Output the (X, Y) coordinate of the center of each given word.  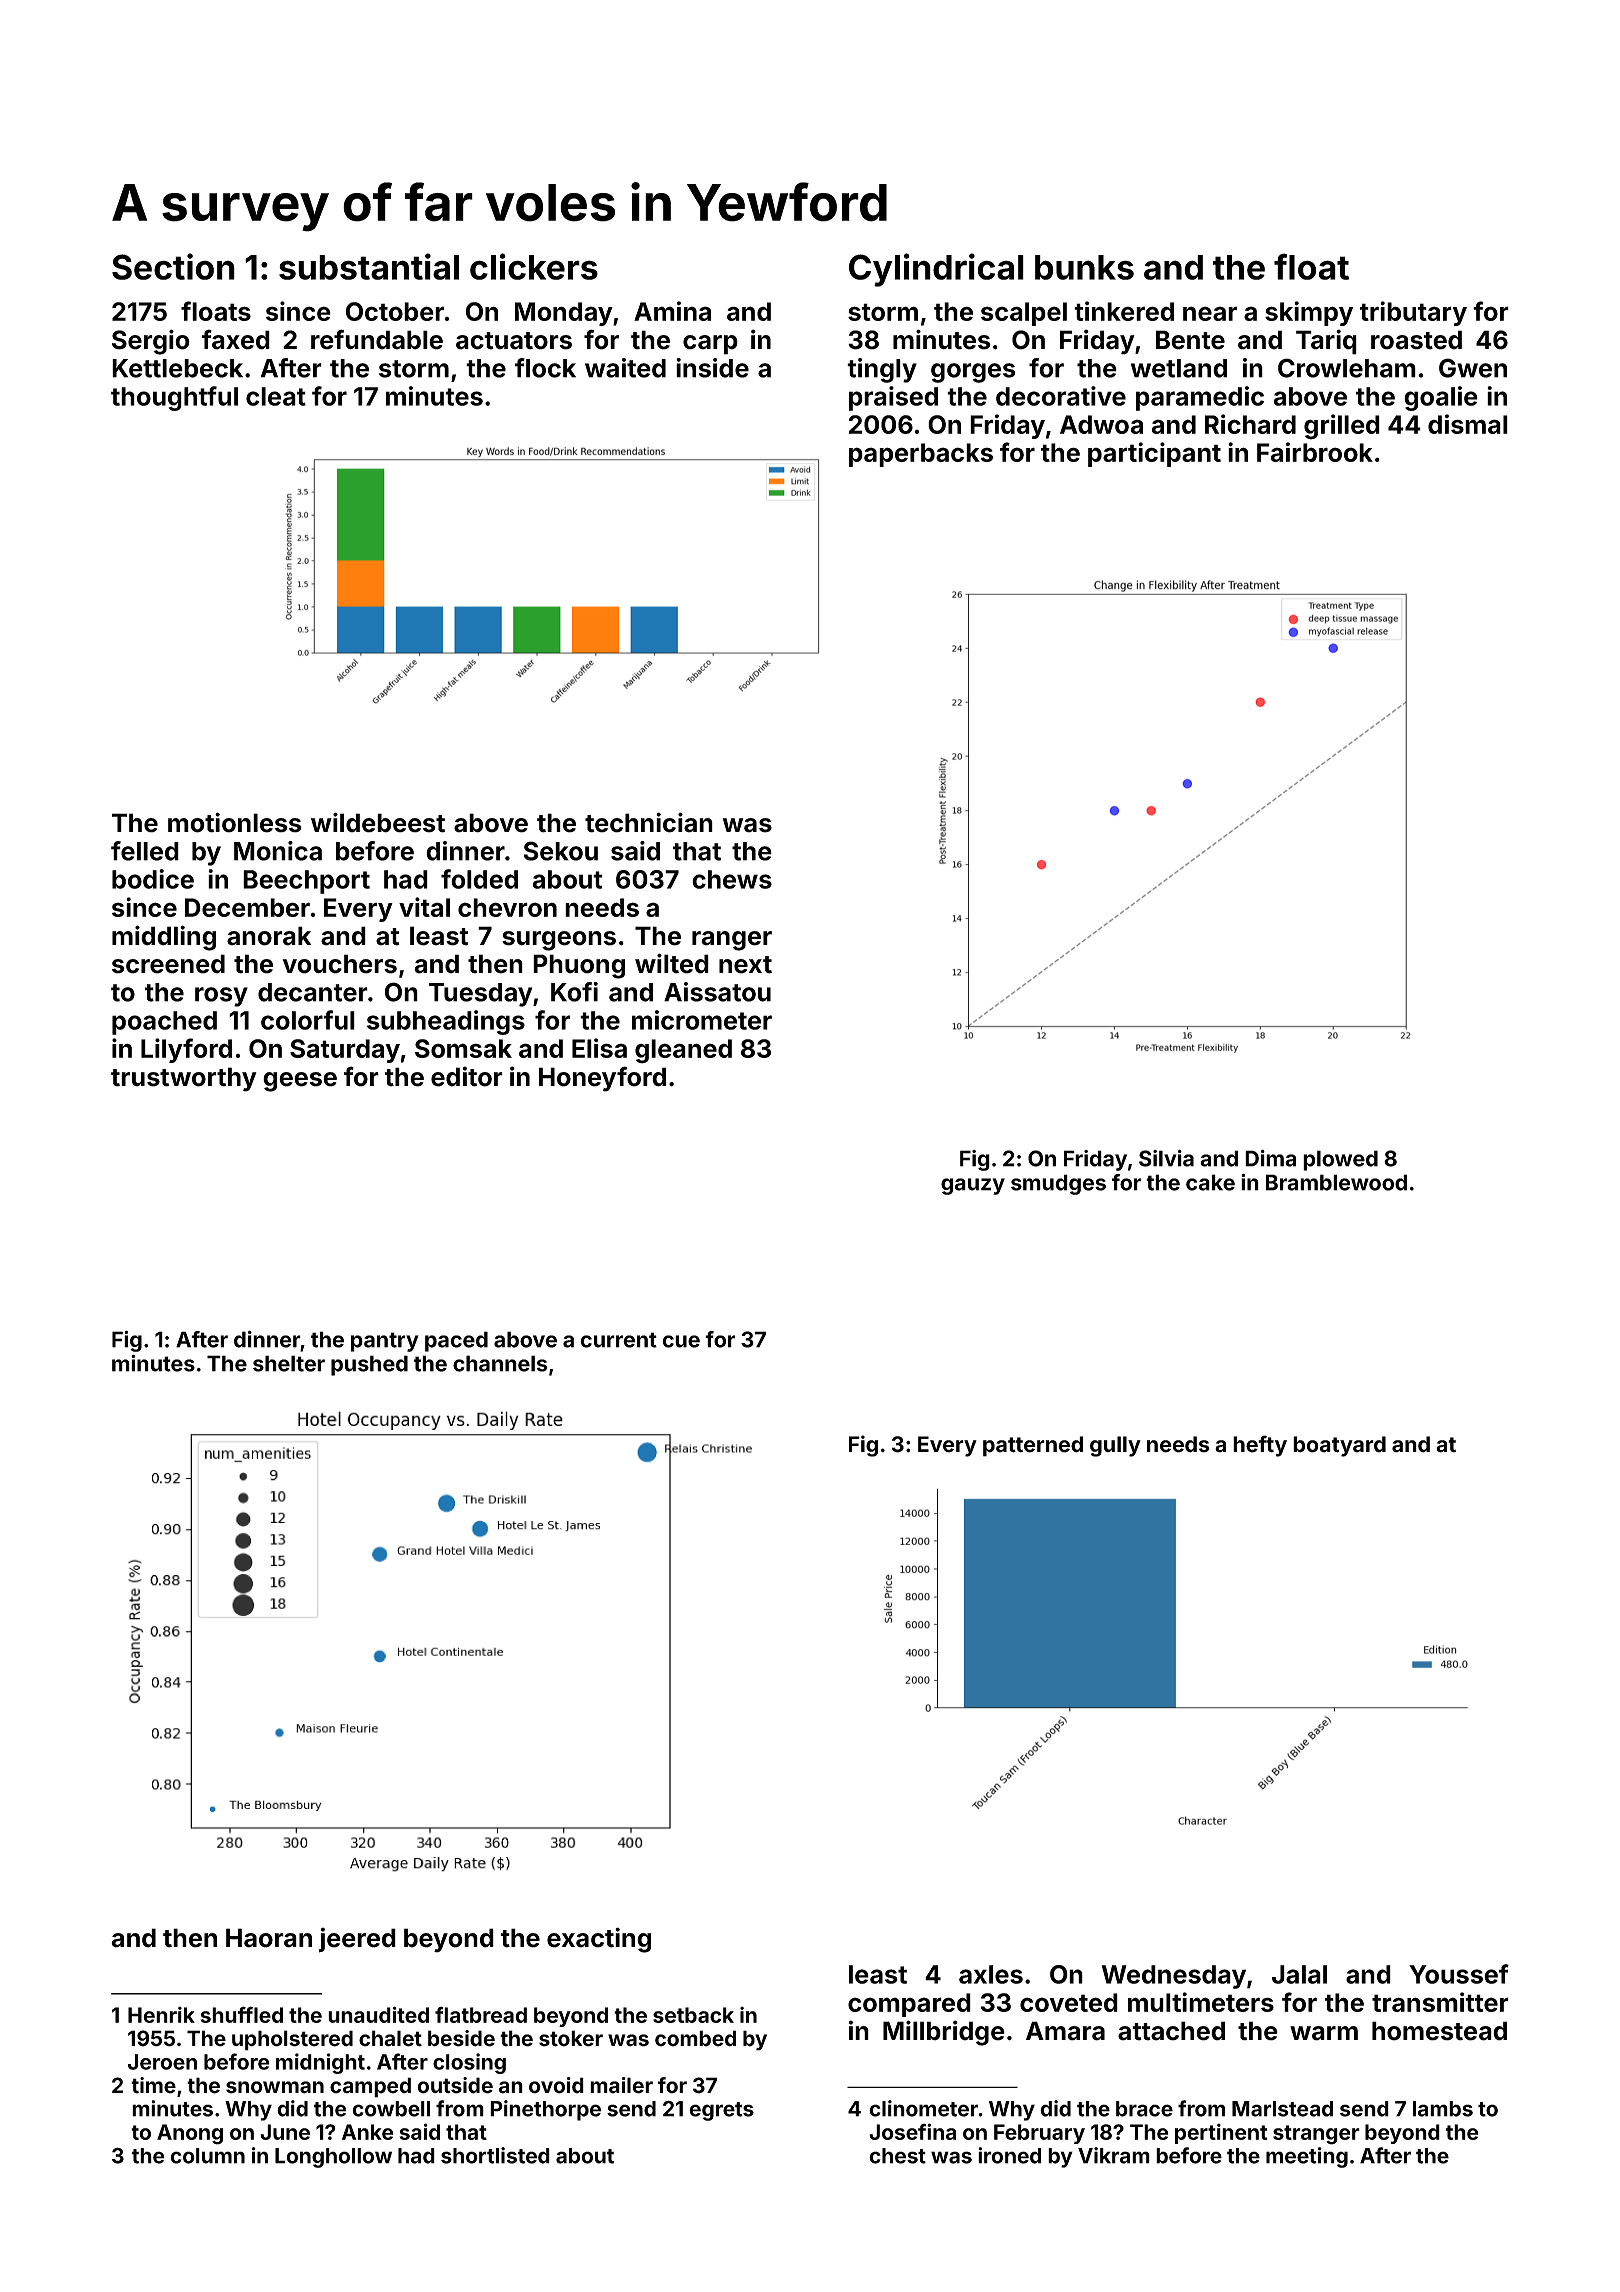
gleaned (683, 1051)
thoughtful (174, 398)
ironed (1009, 2155)
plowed (1340, 1160)
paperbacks (921, 455)
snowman (275, 2087)
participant (1154, 454)
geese (300, 1082)
